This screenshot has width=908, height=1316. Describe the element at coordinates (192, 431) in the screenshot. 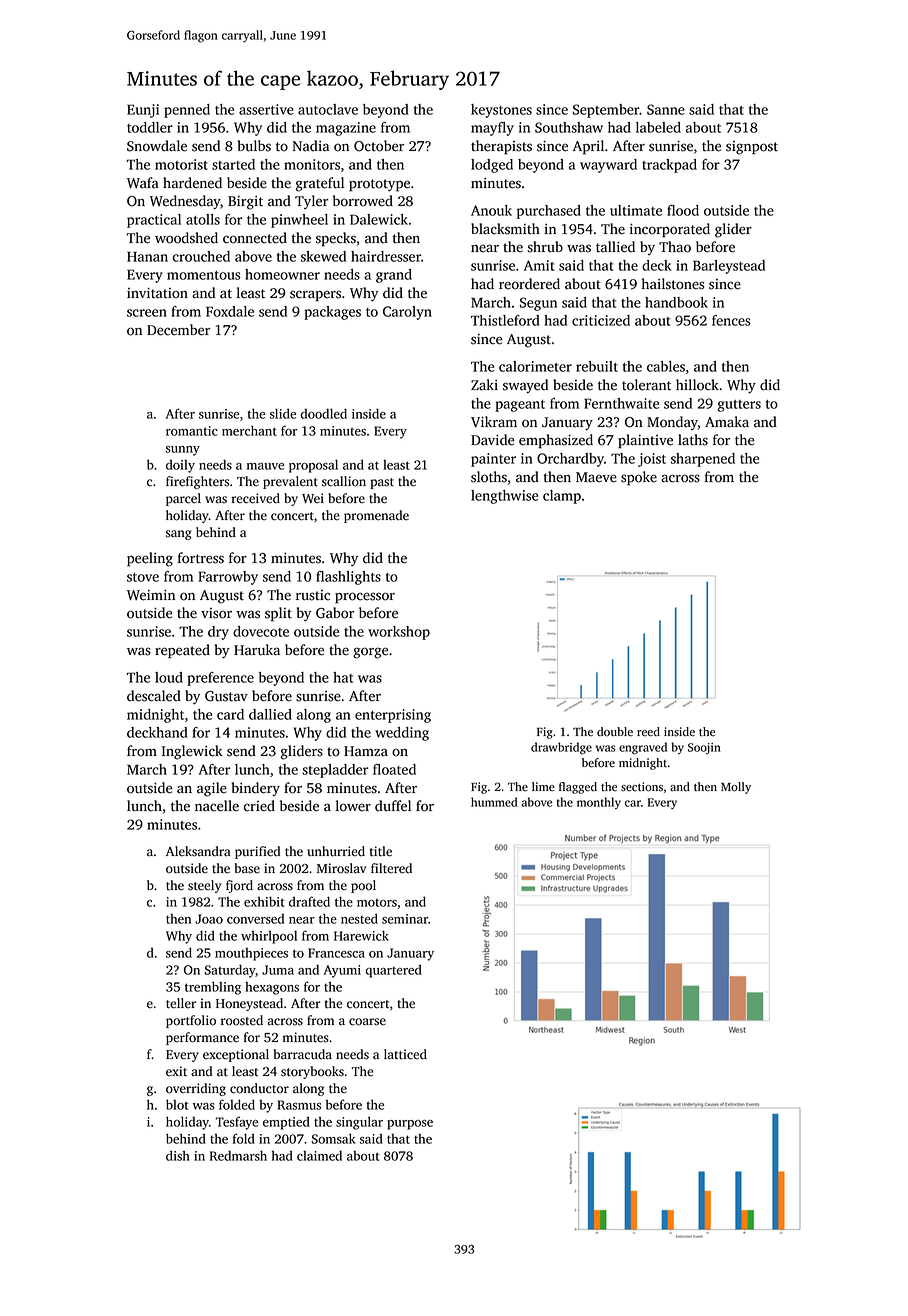

I see `romantic` at that location.
